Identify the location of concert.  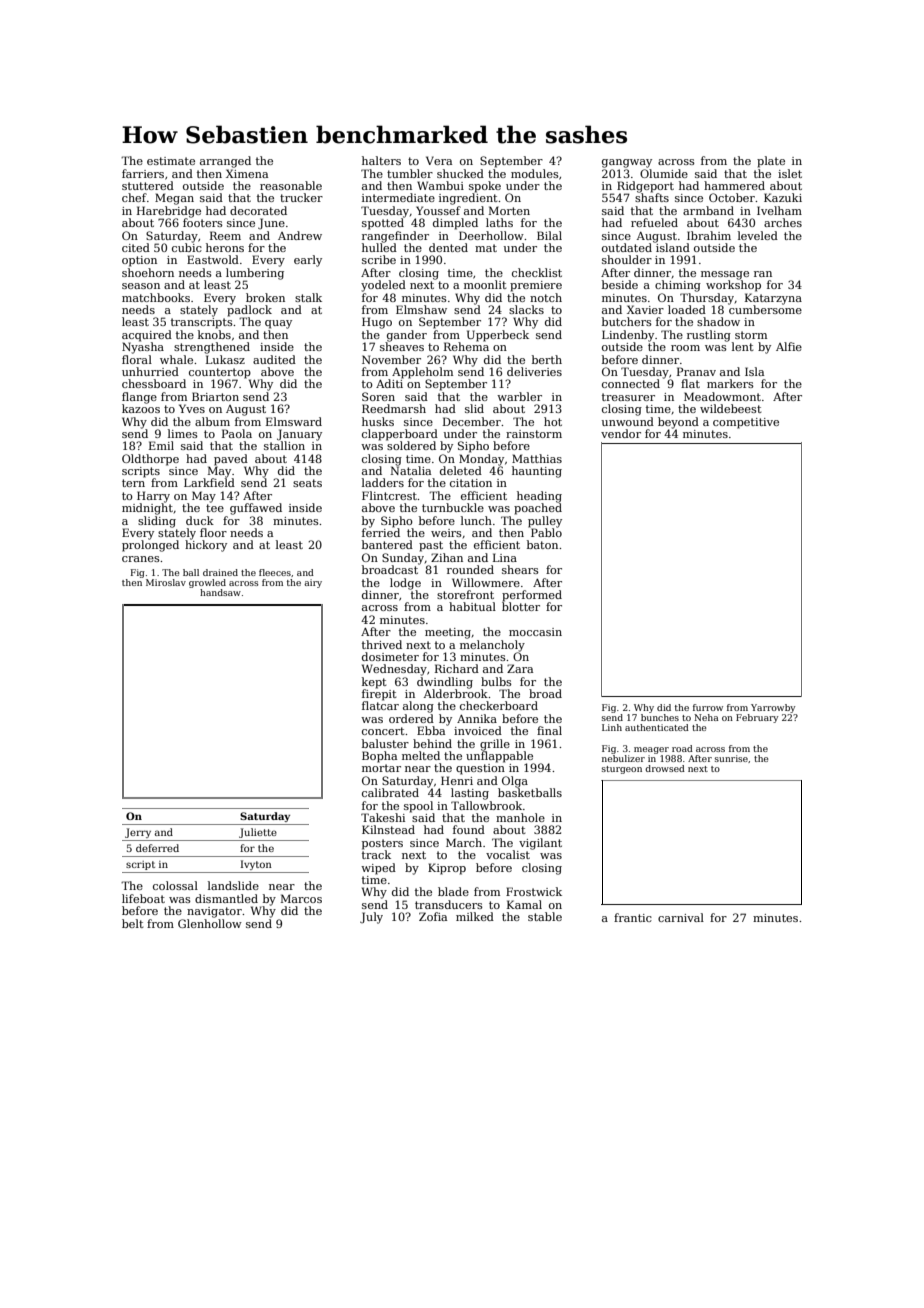
(383, 731).
